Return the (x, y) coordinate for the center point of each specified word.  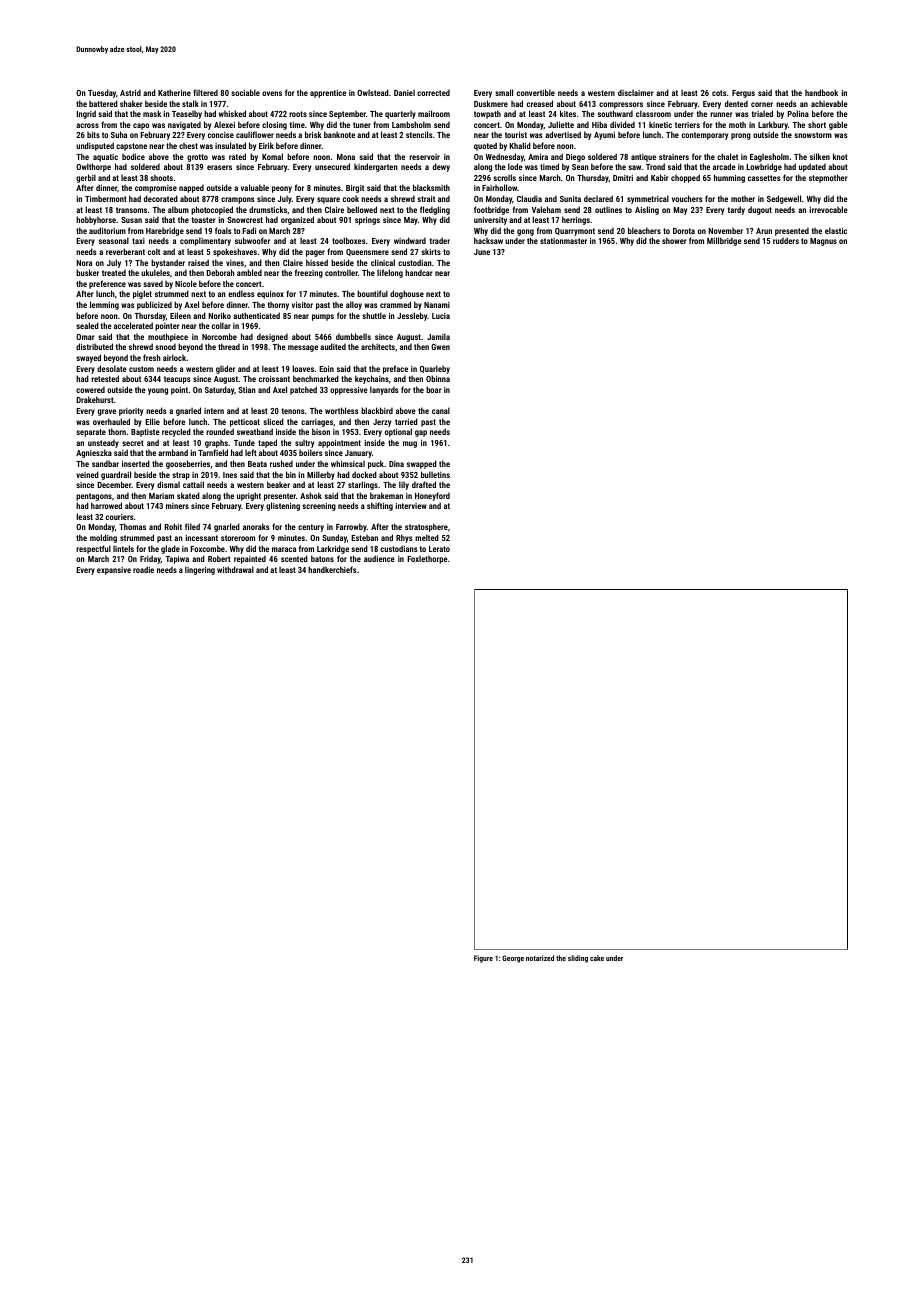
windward (410, 240)
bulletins (435, 474)
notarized (540, 958)
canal (441, 410)
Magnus (823, 242)
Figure (483, 959)
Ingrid (86, 114)
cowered (90, 389)
